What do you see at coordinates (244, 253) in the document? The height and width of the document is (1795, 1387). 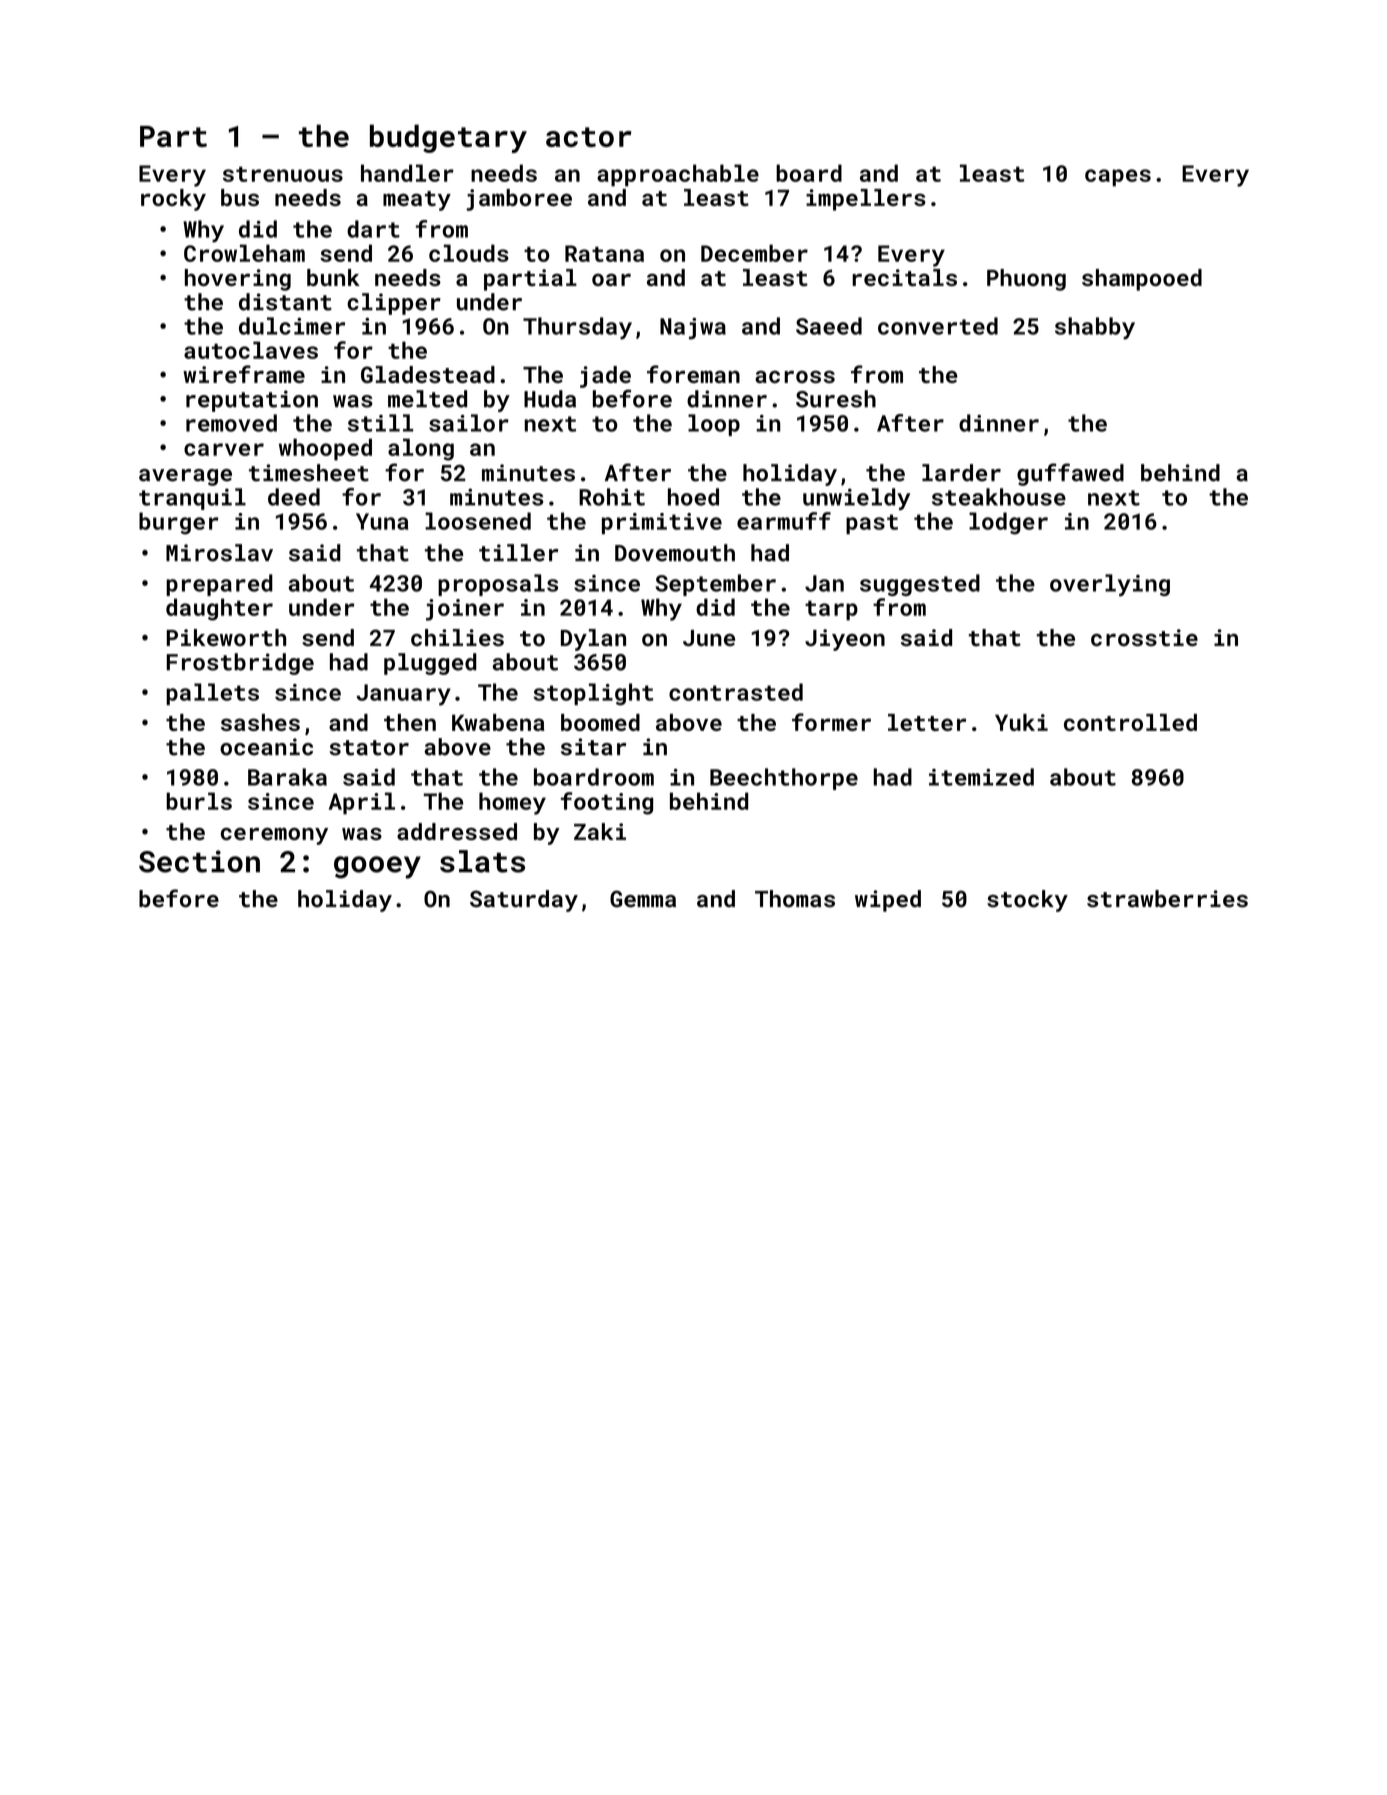 I see `Crowleham` at bounding box center [244, 253].
